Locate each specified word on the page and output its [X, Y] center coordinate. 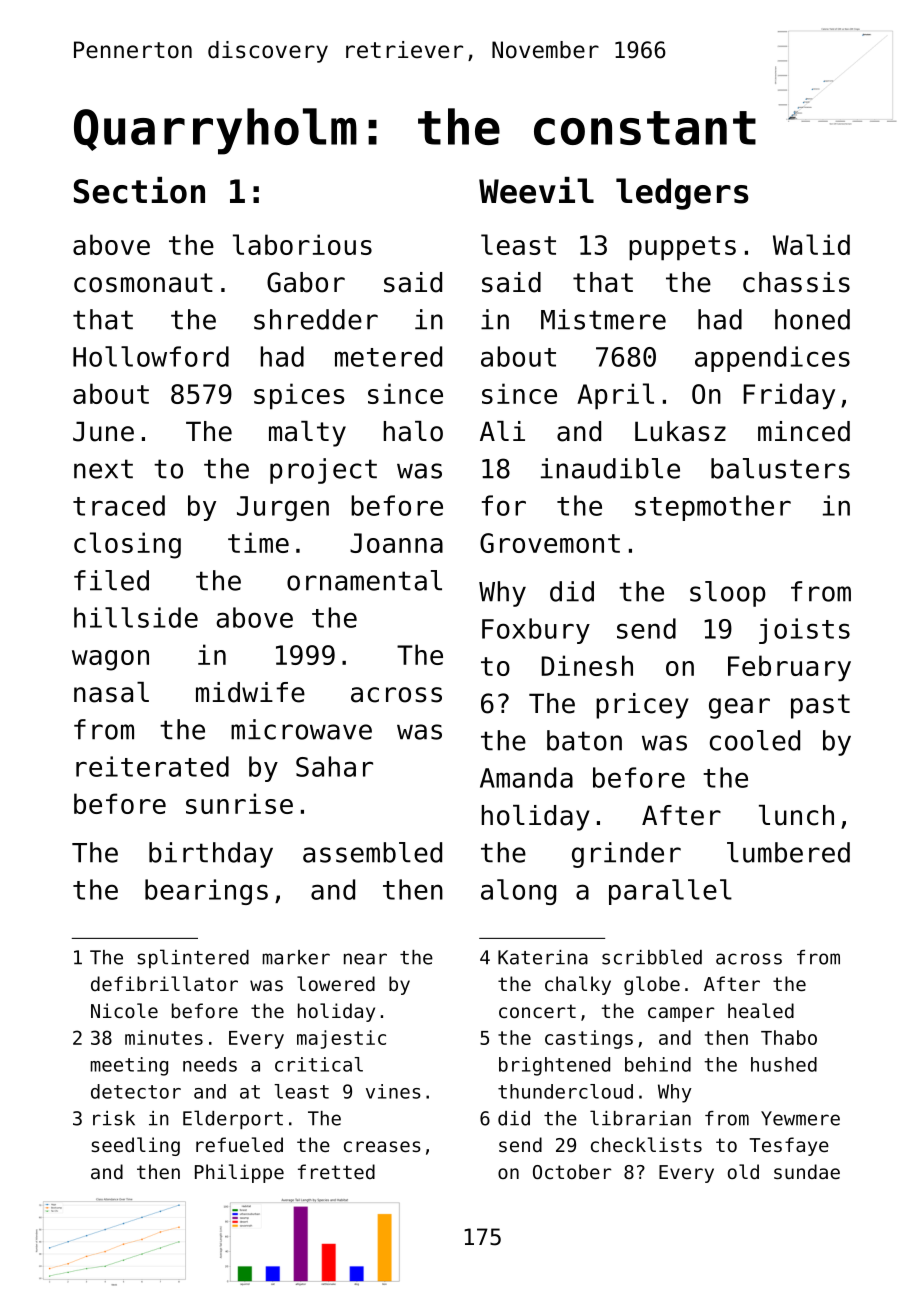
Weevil [536, 190]
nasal [111, 692]
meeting [129, 1066]
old [743, 1171]
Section [139, 190]
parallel [670, 892]
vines [393, 1091]
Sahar [334, 766]
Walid [811, 244]
